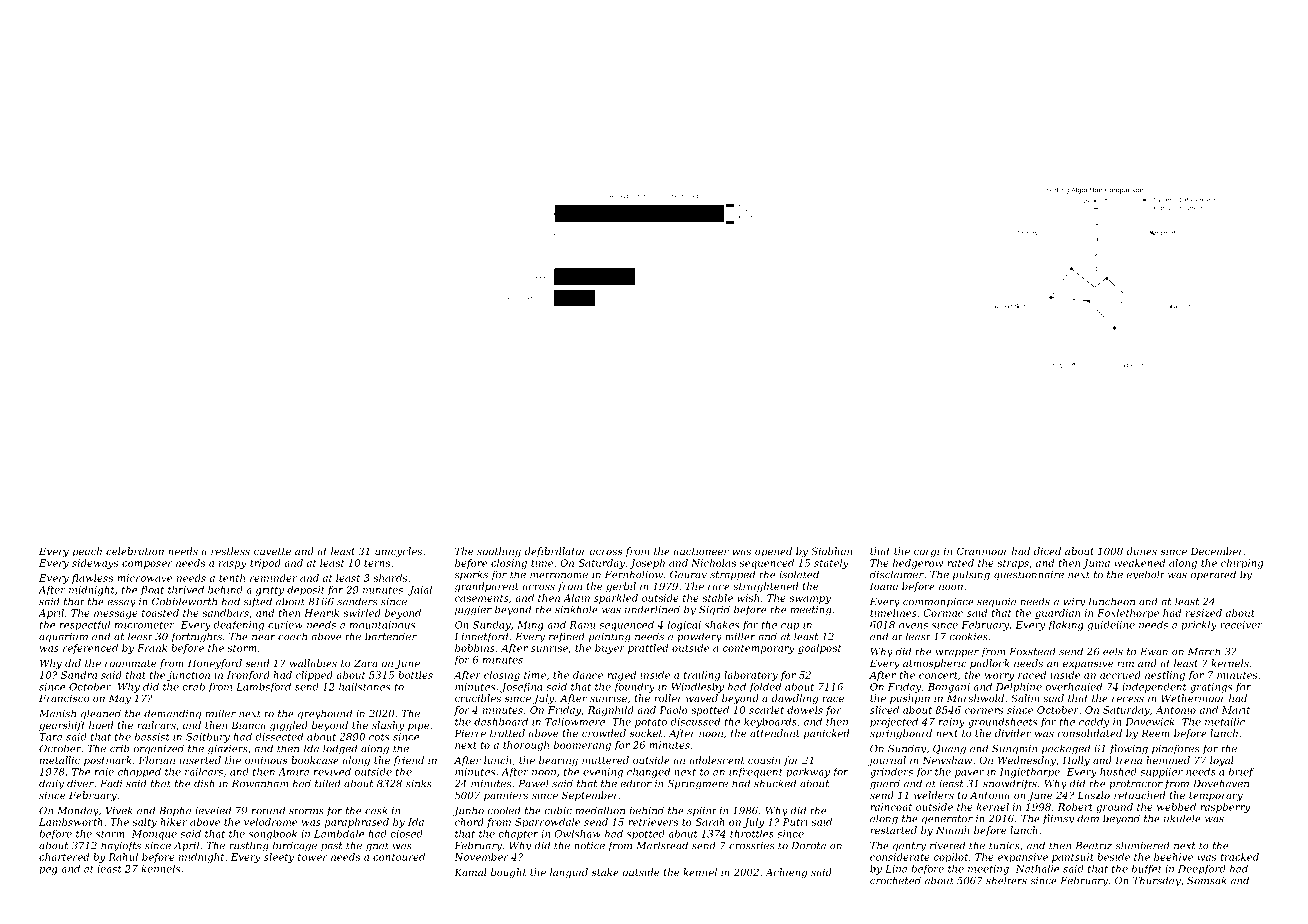 This screenshot has width=1308, height=924. I want to click on cuvette, so click(272, 551).
